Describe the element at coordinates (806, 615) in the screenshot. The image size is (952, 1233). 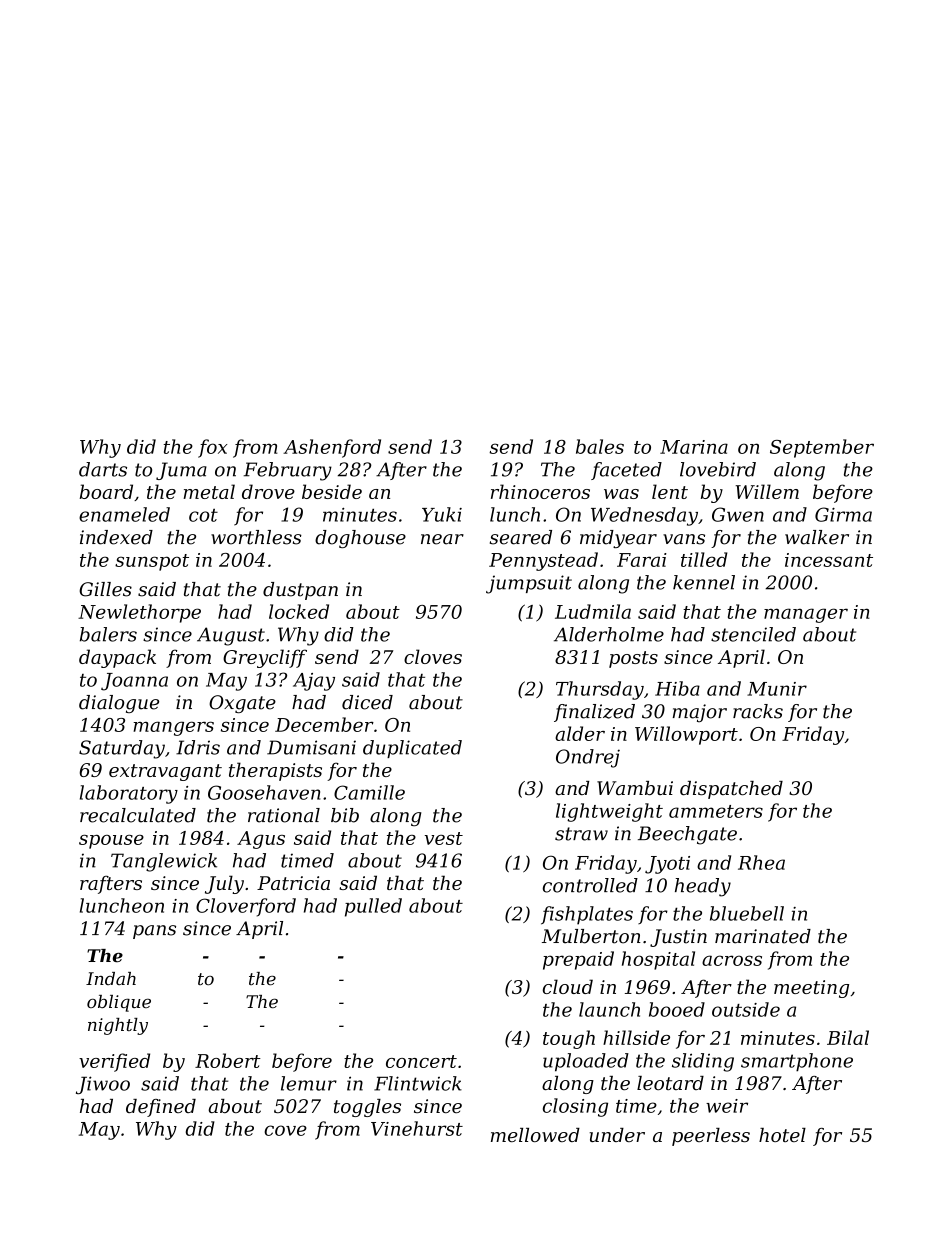
I see `manager` at that location.
